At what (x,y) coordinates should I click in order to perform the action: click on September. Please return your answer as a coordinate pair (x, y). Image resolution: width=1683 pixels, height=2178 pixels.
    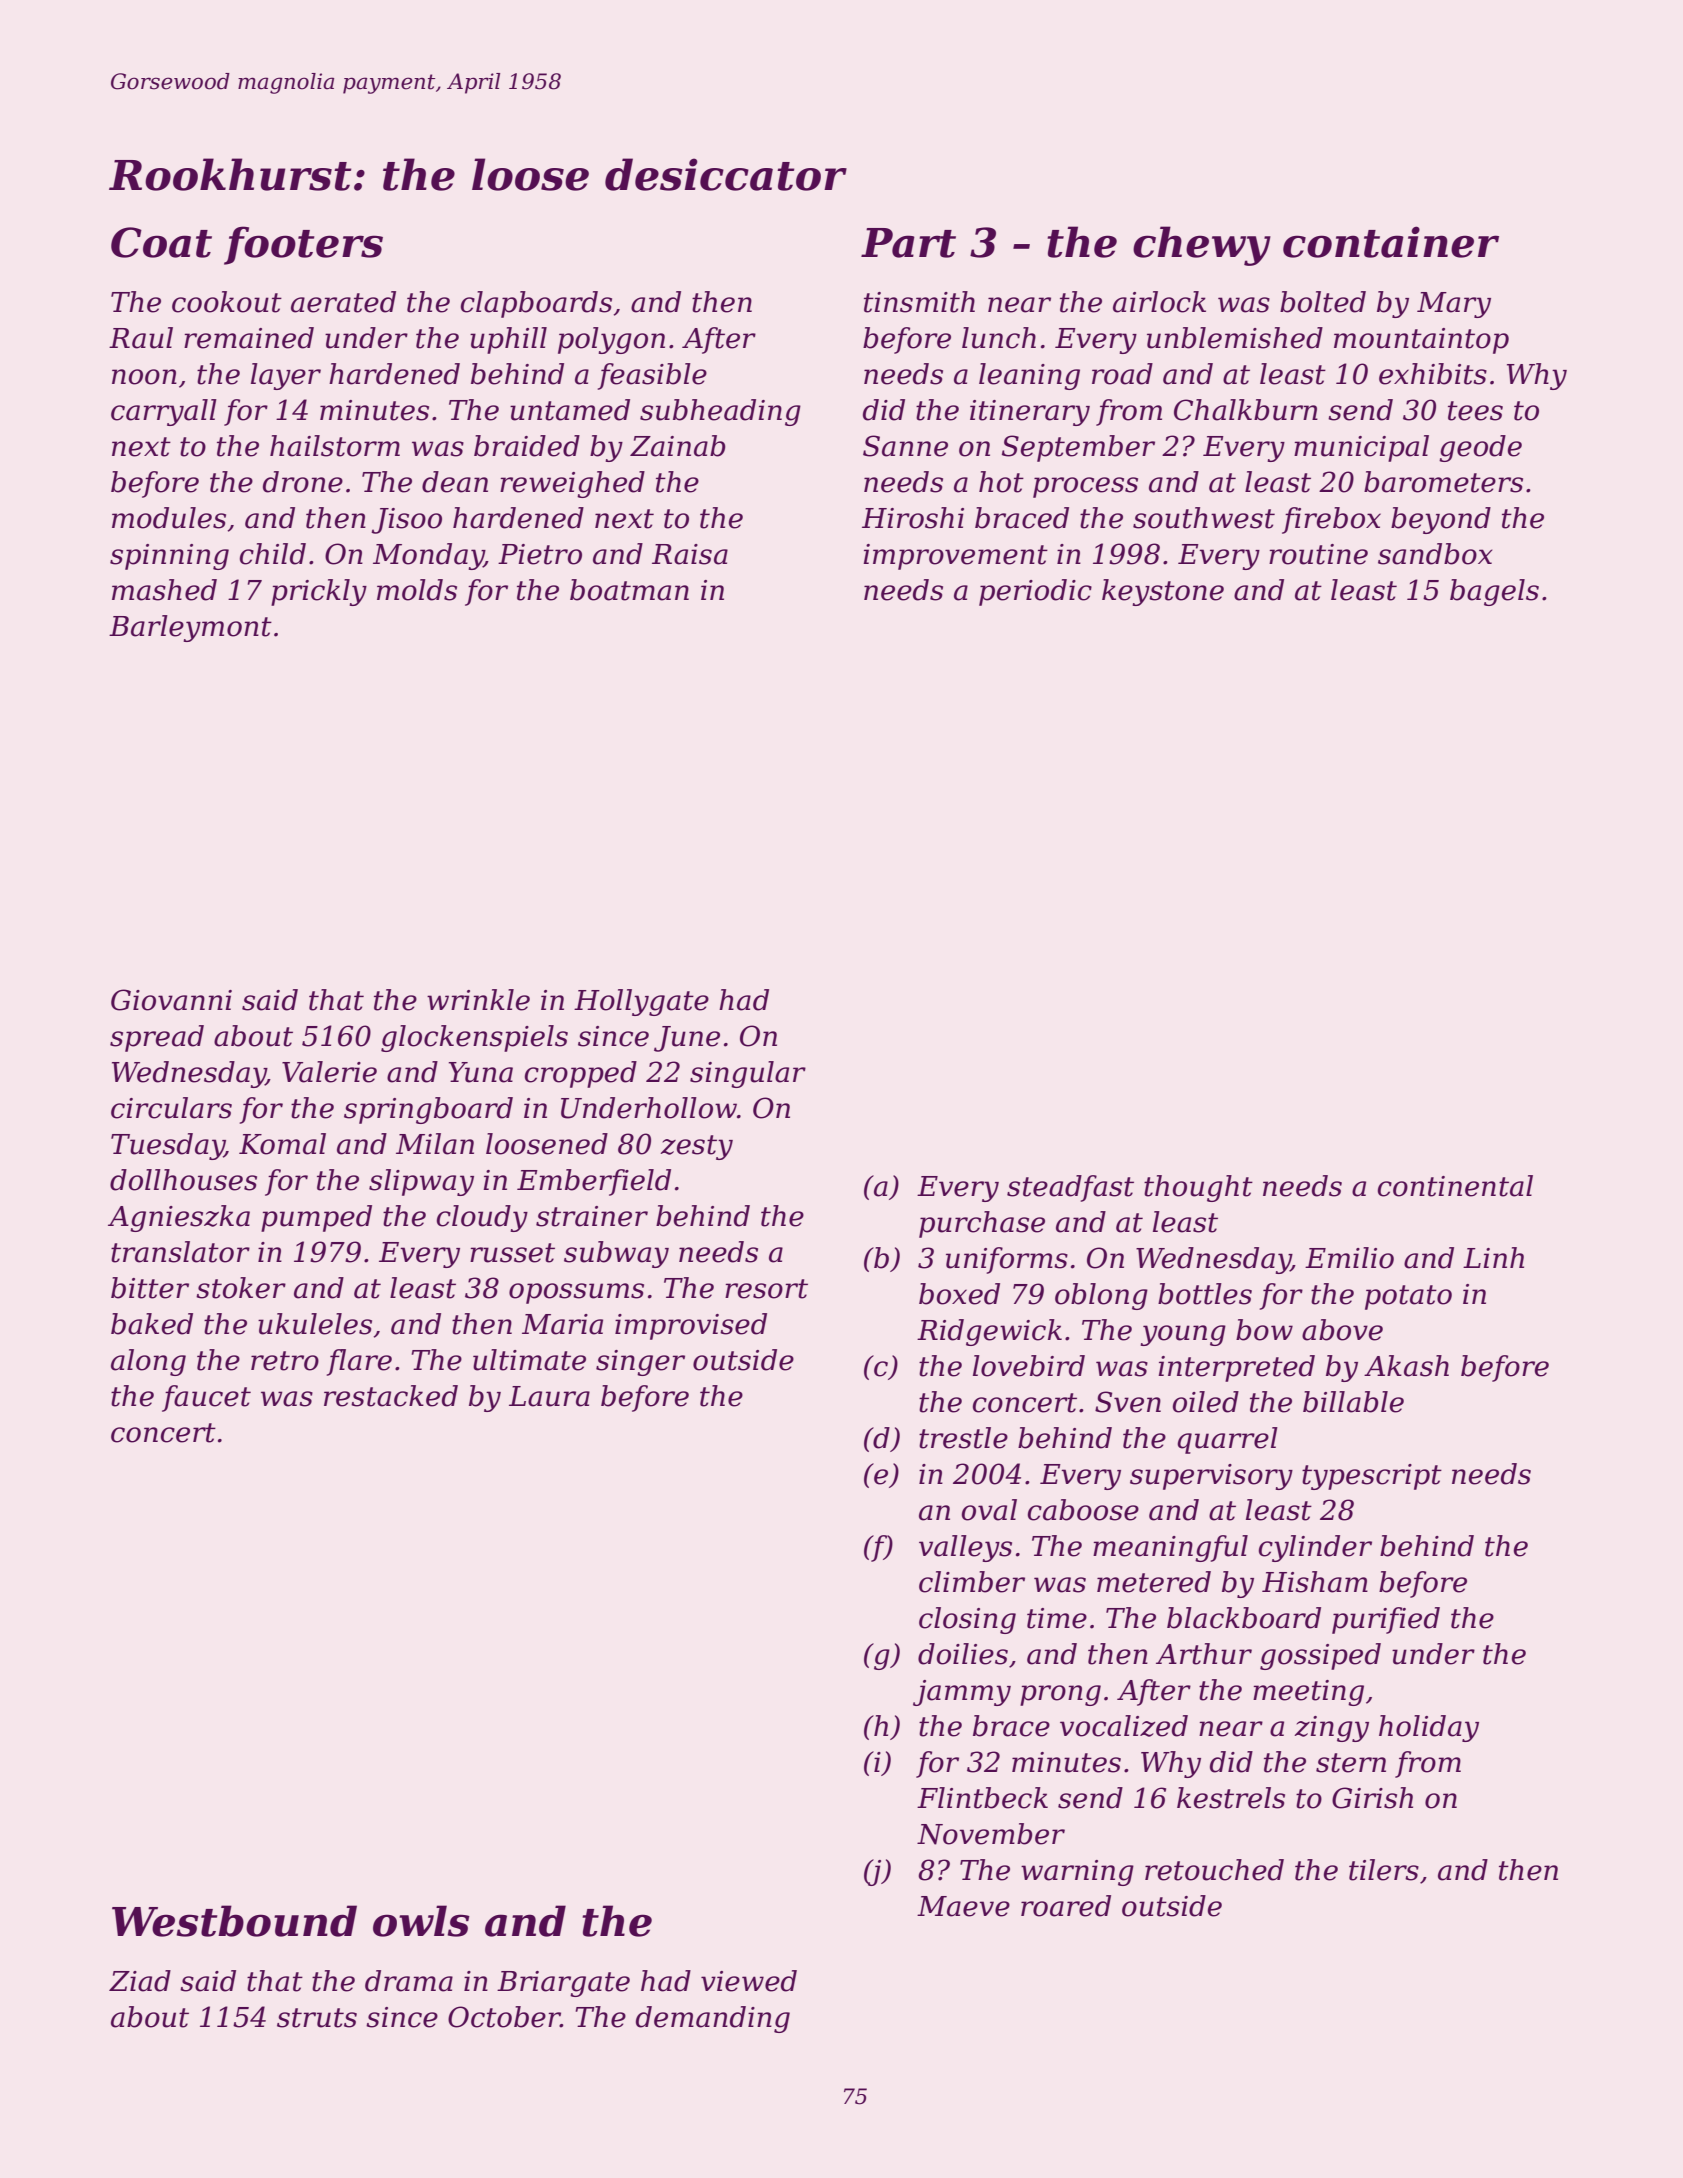
    Looking at the image, I should click on (1078, 448).
